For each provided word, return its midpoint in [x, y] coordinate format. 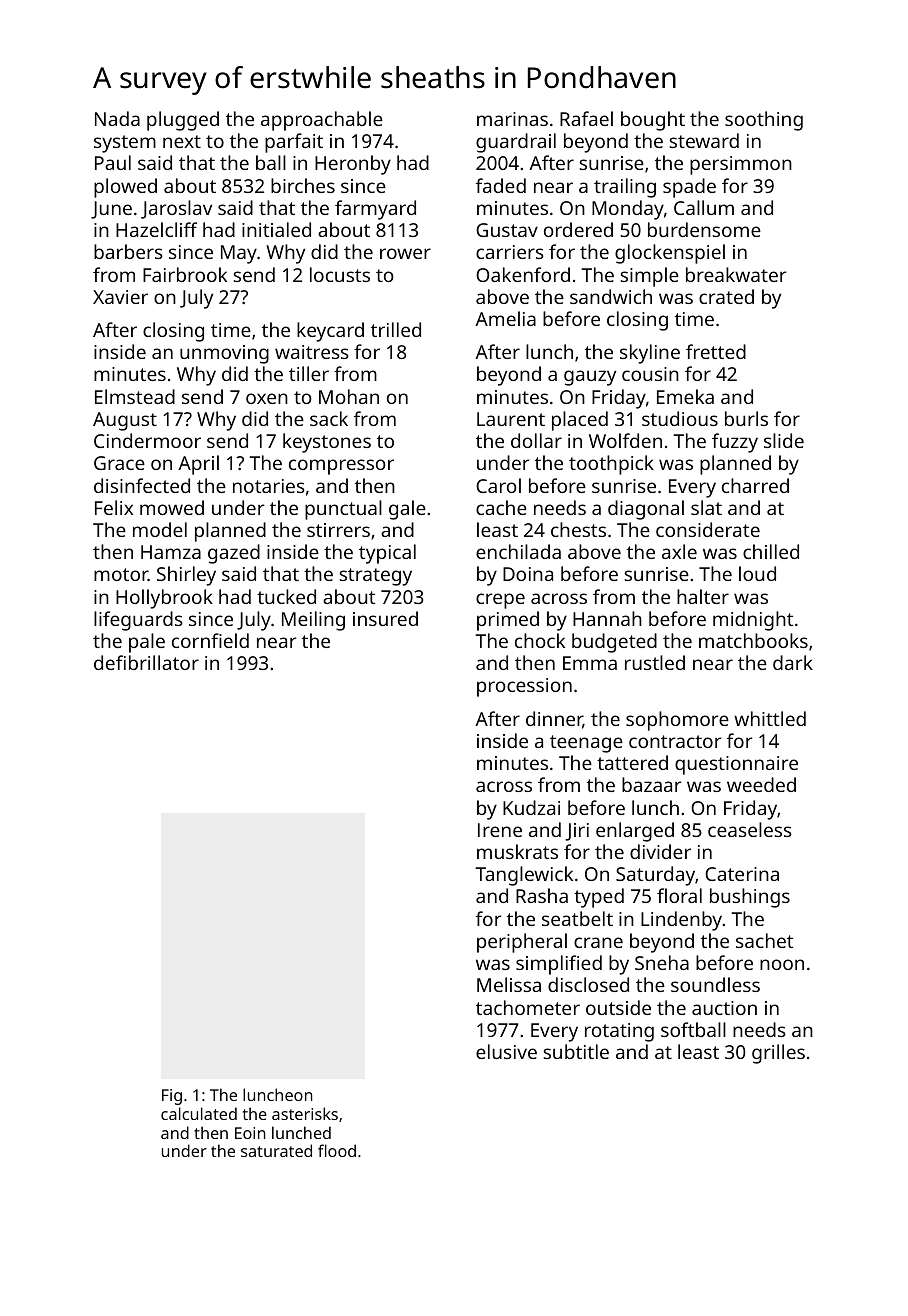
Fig [172, 1097]
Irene [500, 830]
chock [540, 640]
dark [793, 662]
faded [501, 185]
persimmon [741, 165]
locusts [340, 274]
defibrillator [146, 662]
